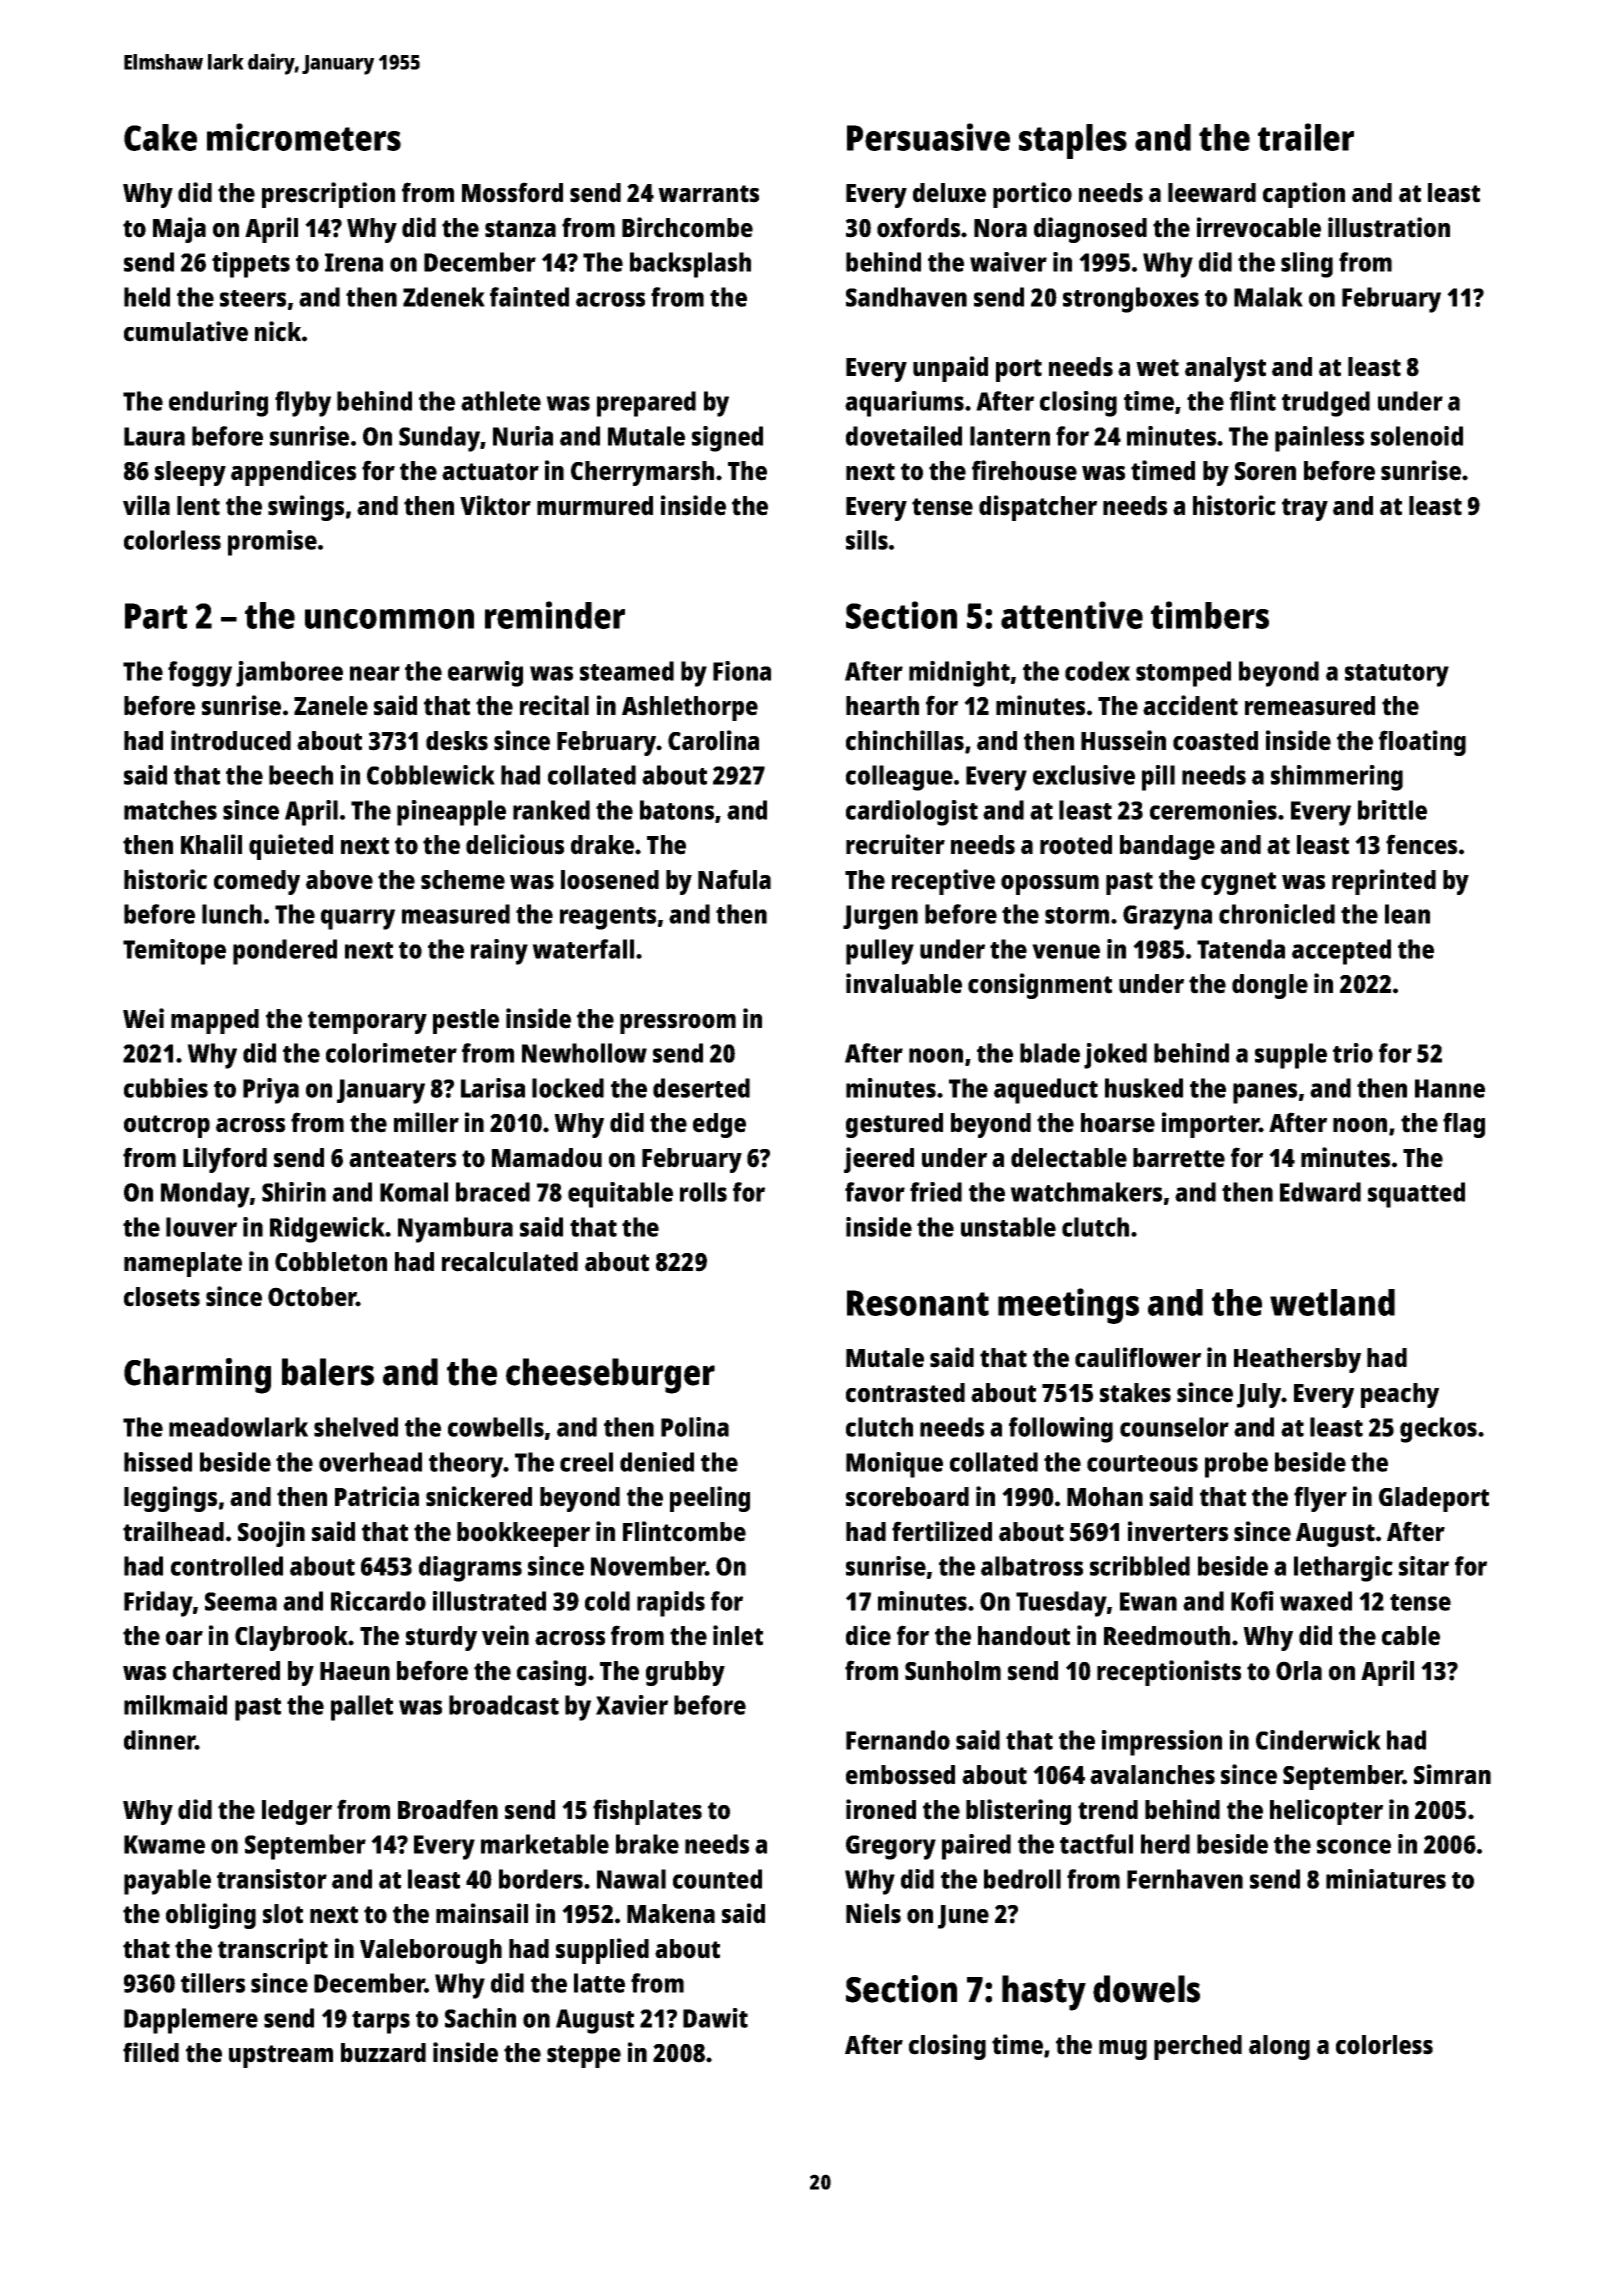 The height and width of the document is (2292, 1620). Describe the element at coordinates (183, 1264) in the document. I see `nameplate` at that location.
